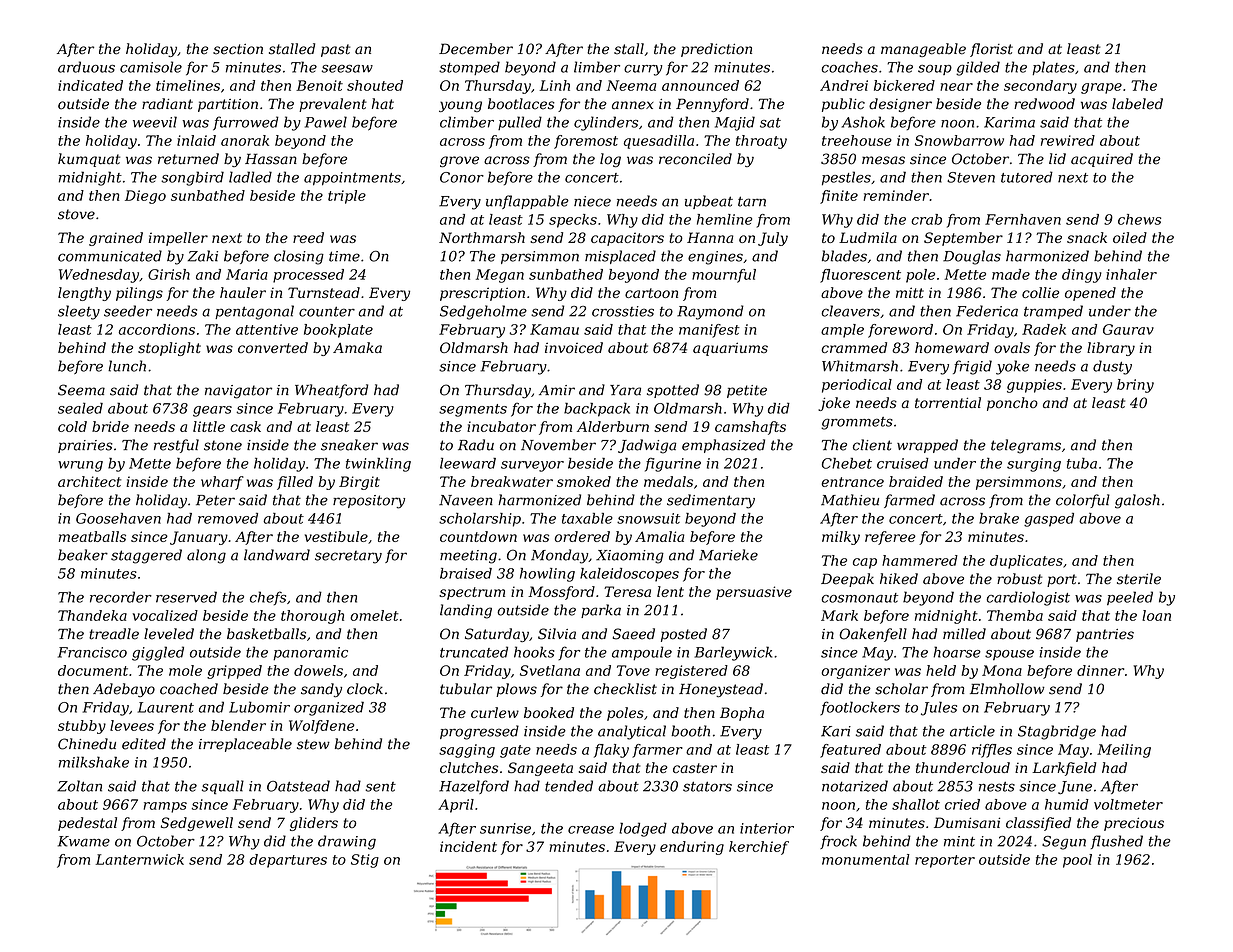  Describe the element at coordinates (623, 311) in the screenshot. I see `crossties` at that location.
